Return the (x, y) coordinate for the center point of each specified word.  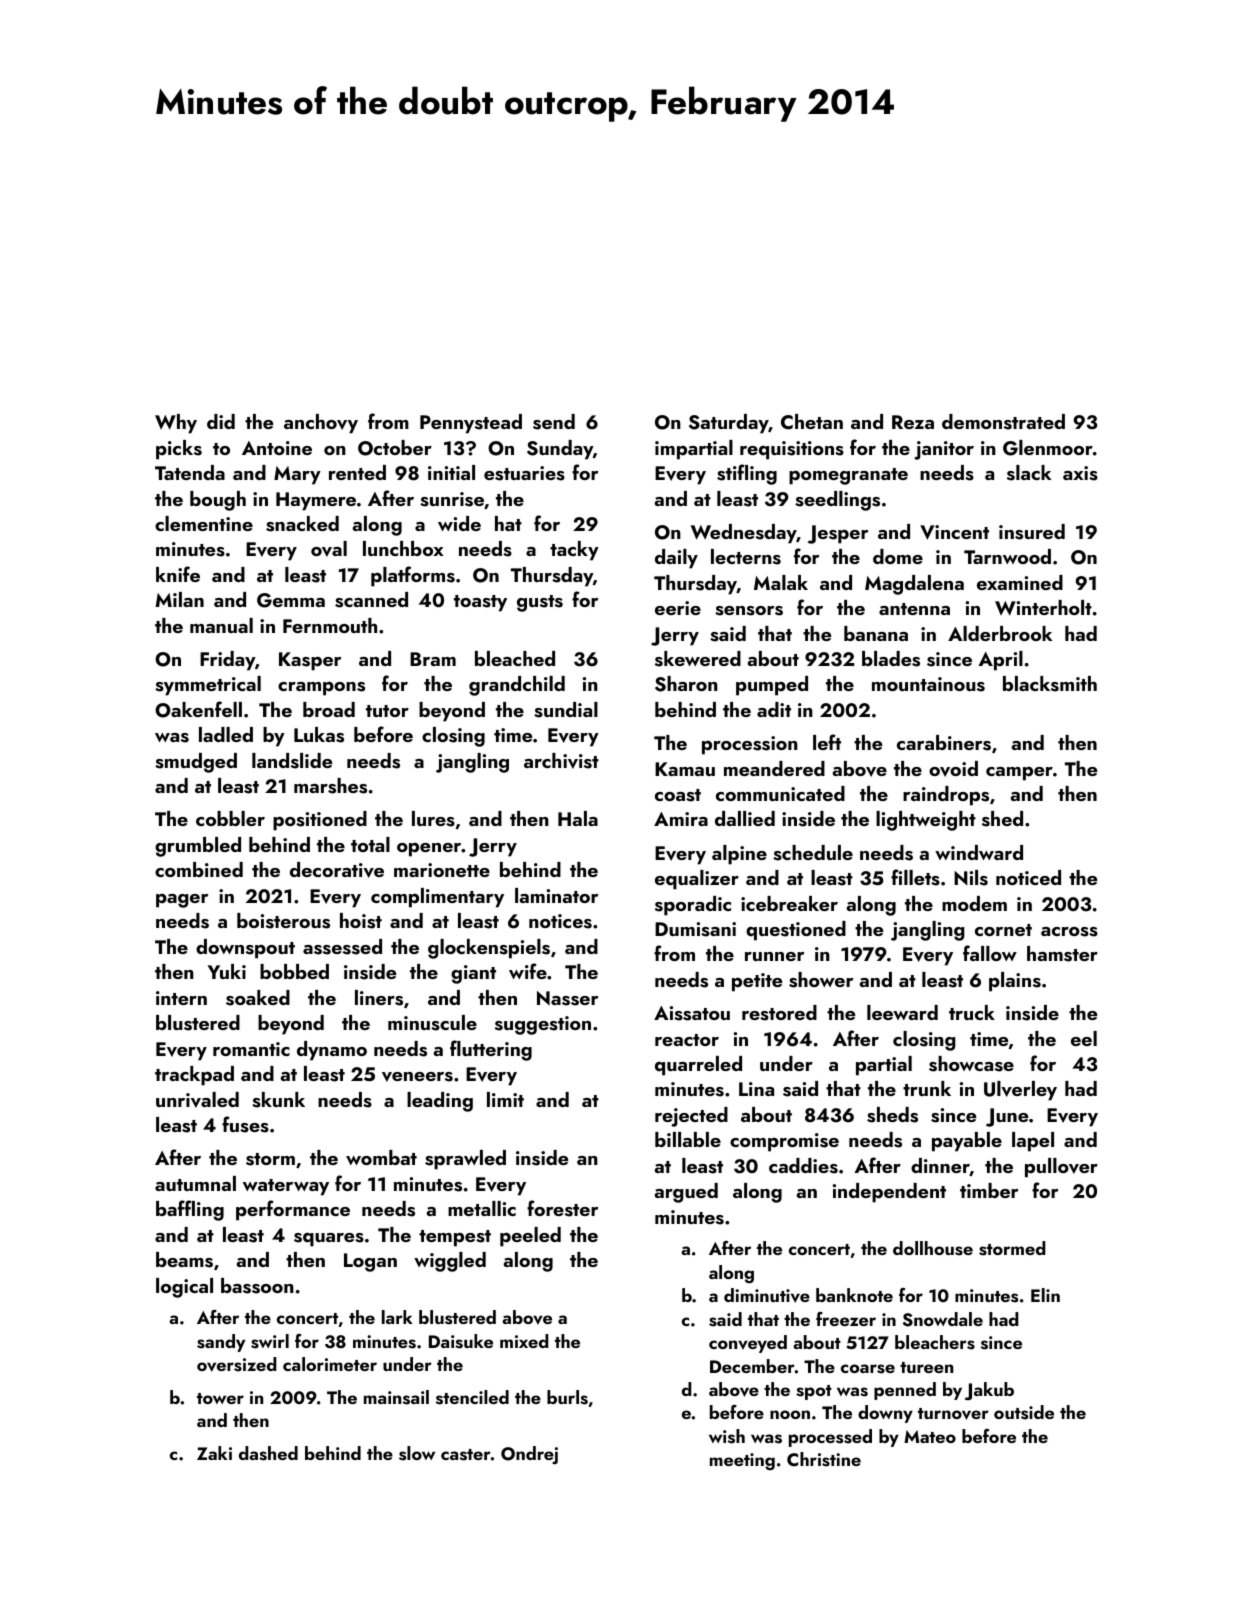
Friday (227, 661)
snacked (302, 524)
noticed (1028, 877)
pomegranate (848, 476)
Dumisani (695, 929)
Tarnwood (1007, 556)
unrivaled (197, 1100)
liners (379, 998)
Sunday (560, 450)
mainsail (396, 1397)
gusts (540, 603)
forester (562, 1208)
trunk (927, 1088)
